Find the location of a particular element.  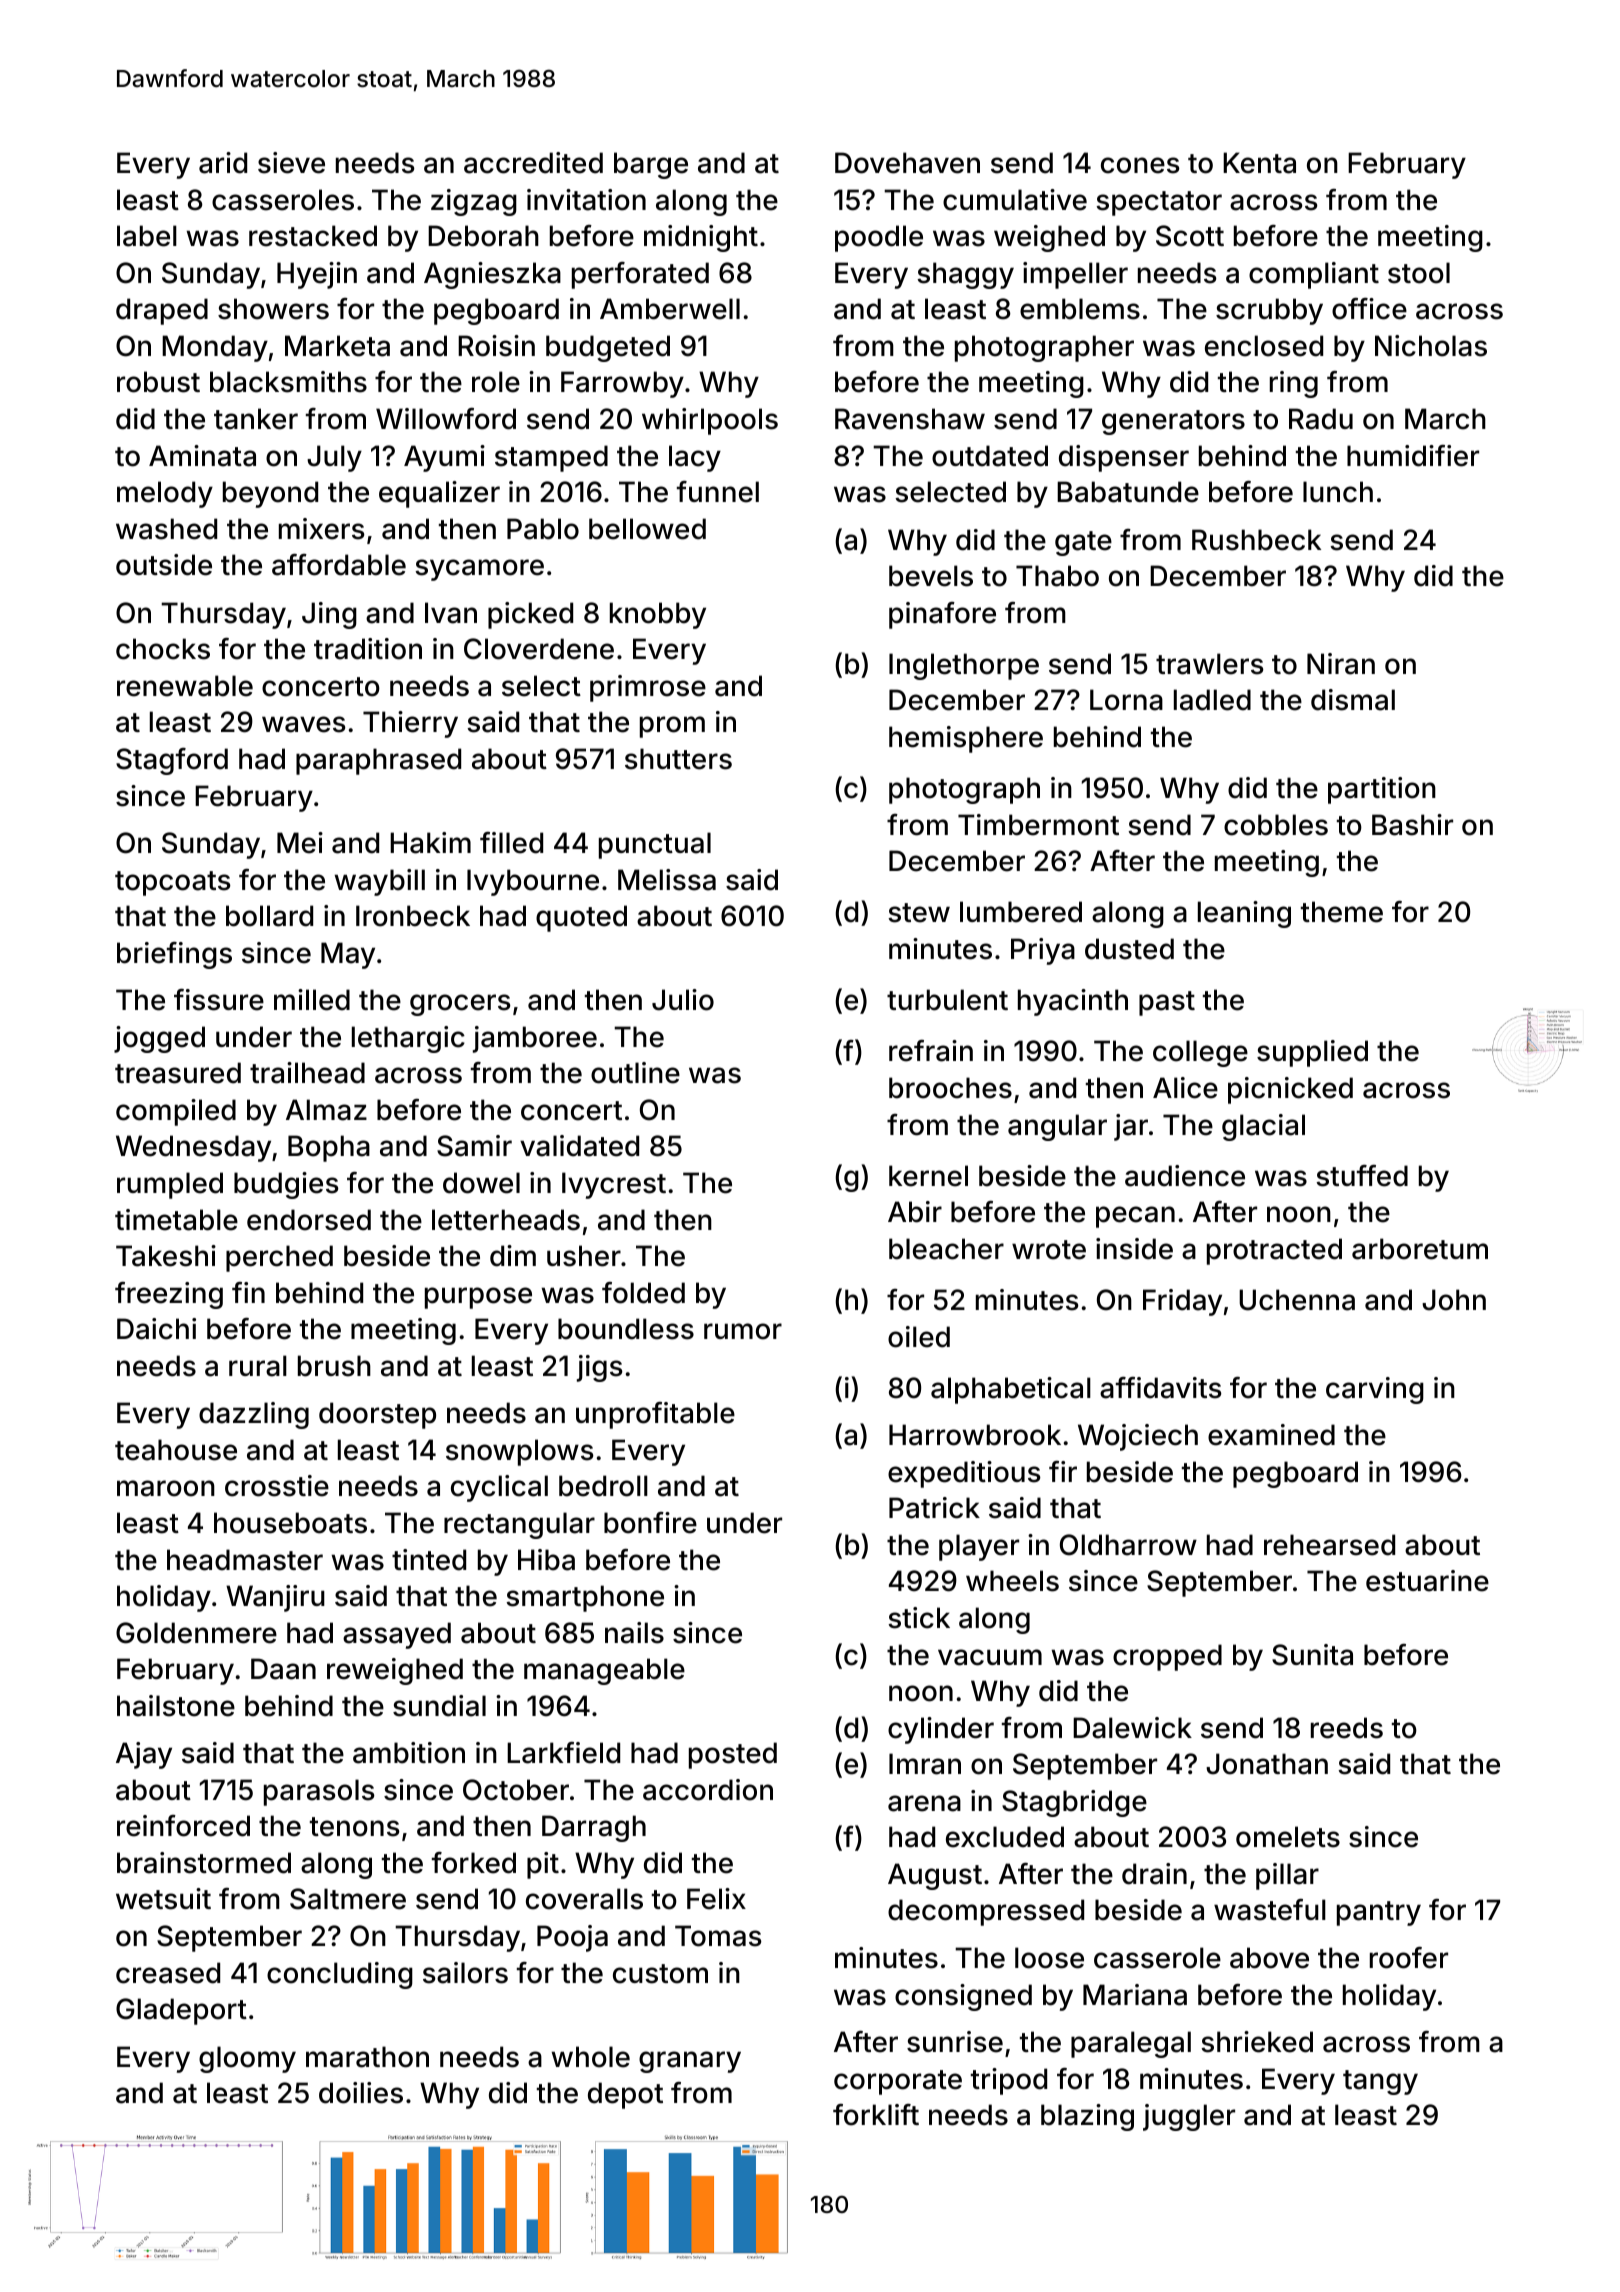

hailstone is located at coordinates (176, 1706).
